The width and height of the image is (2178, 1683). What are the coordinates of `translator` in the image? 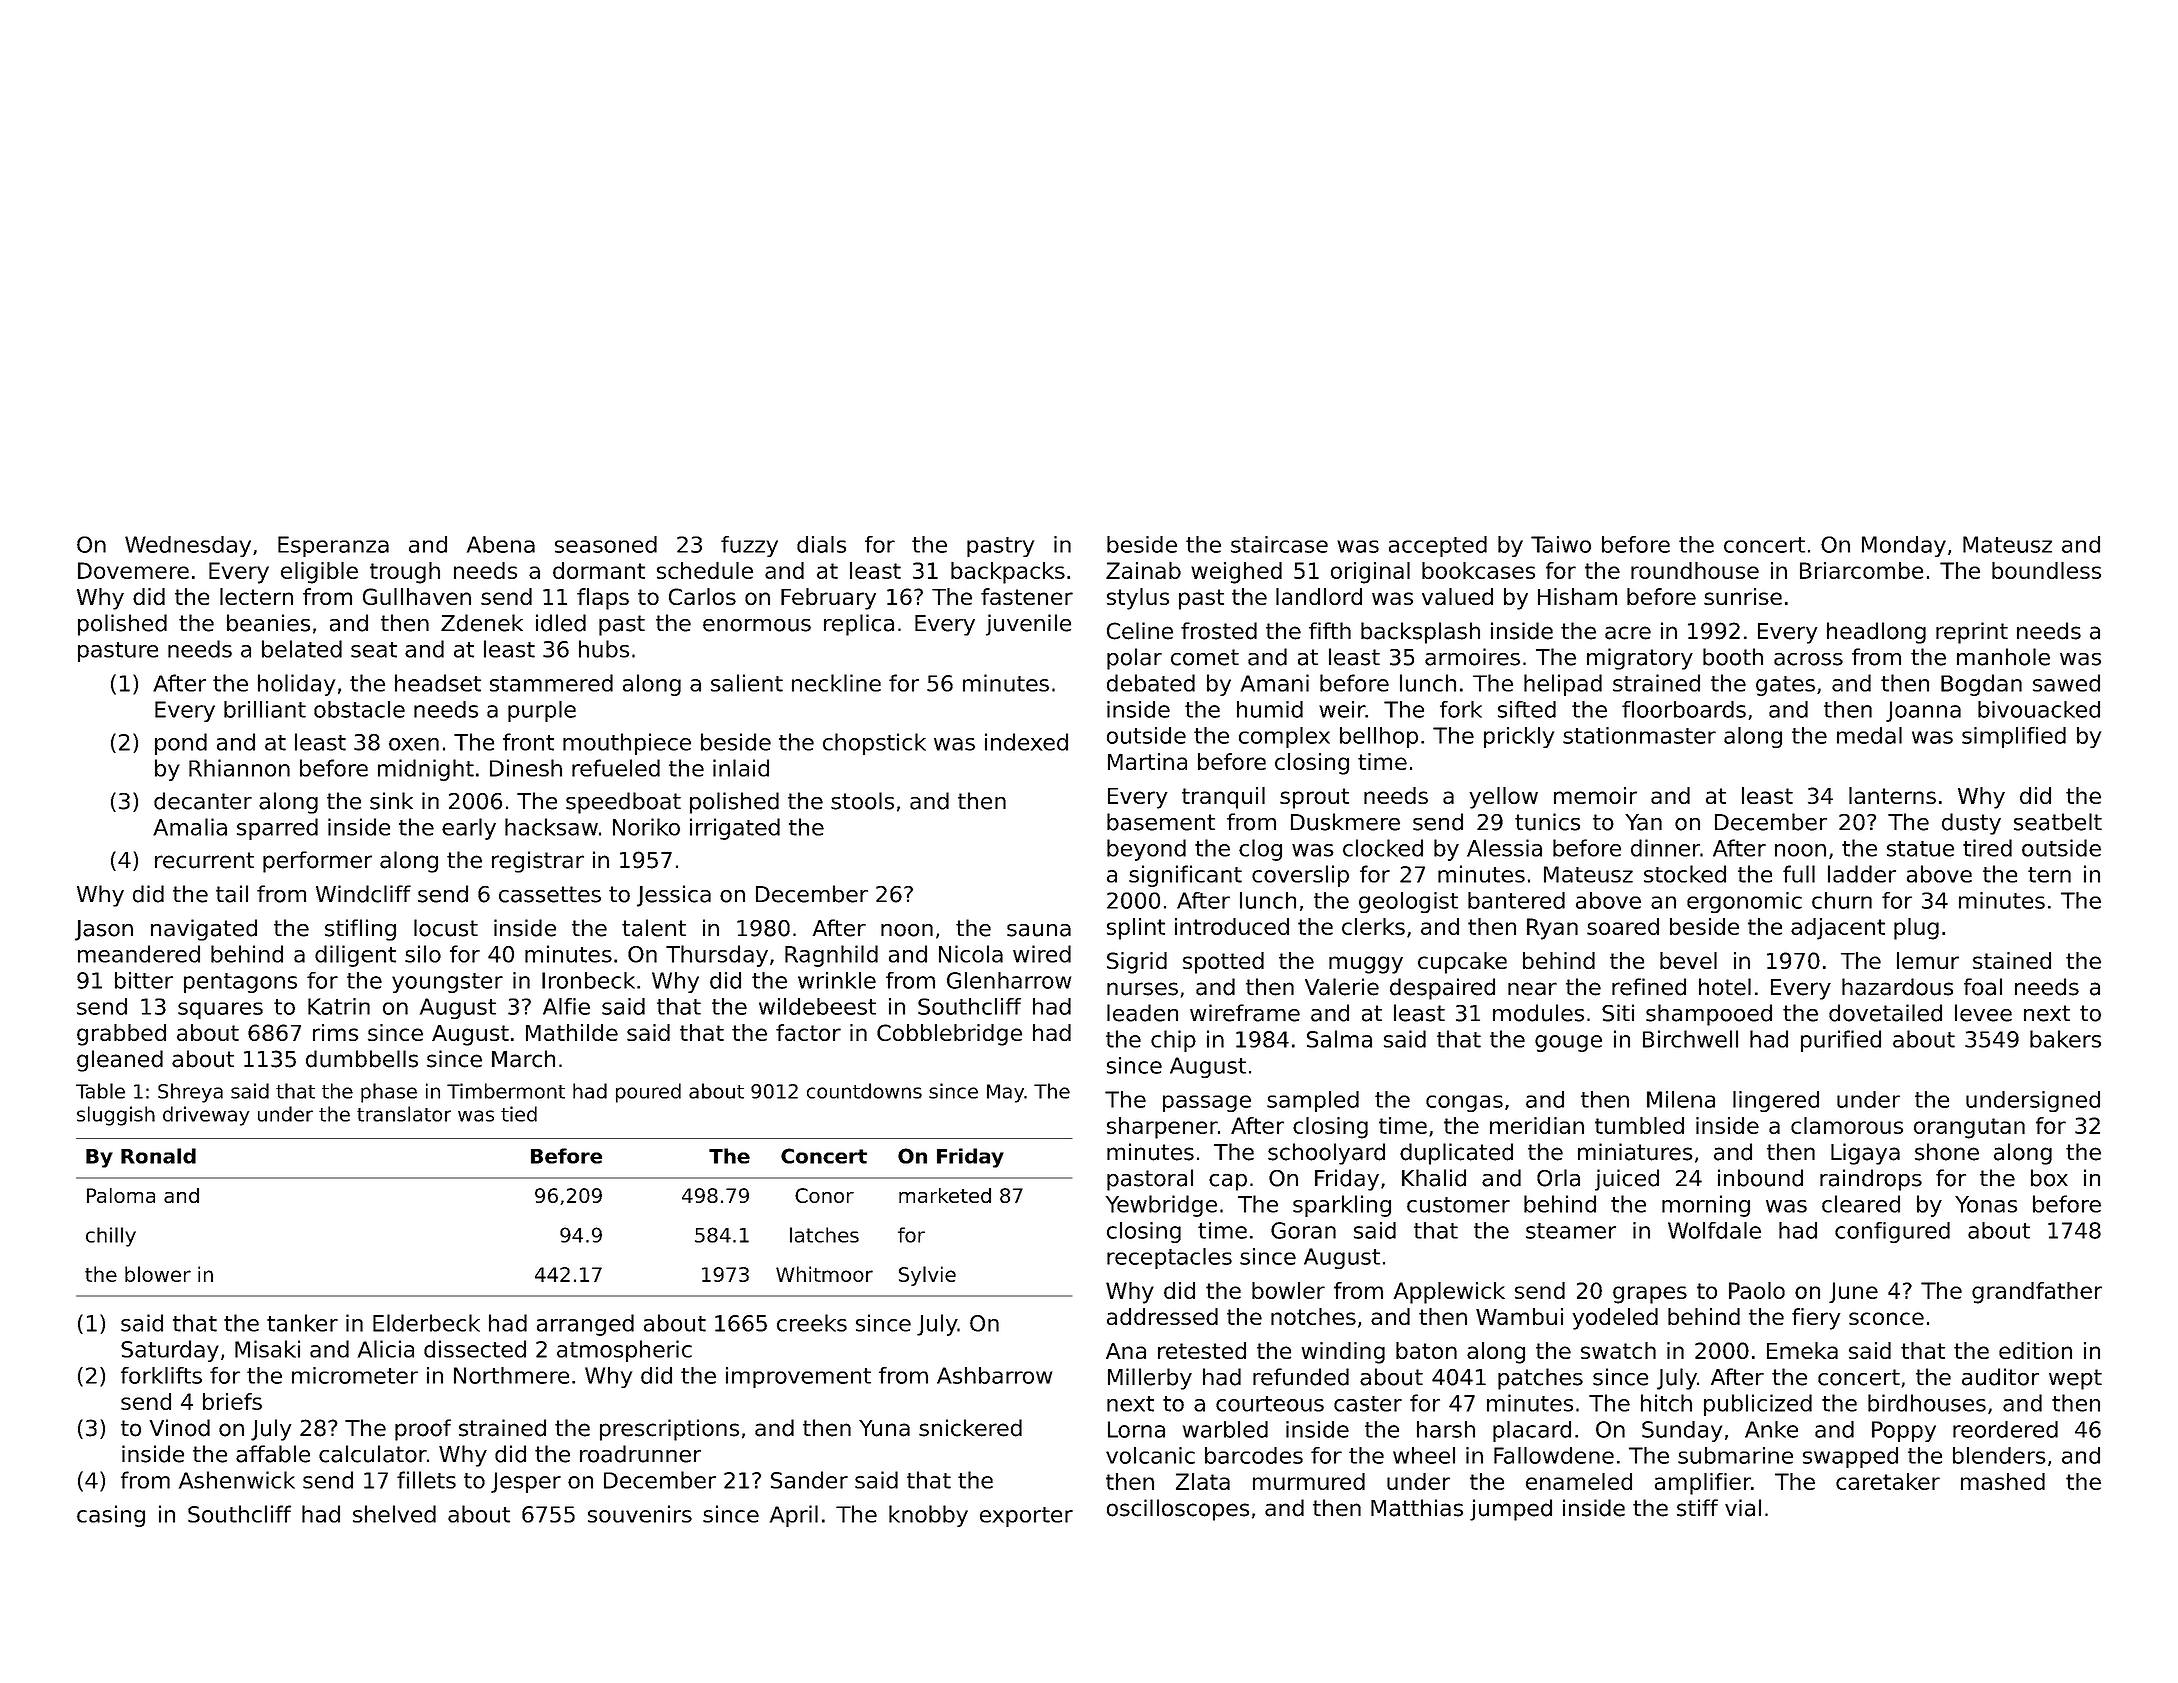 It's located at (404, 1114).
